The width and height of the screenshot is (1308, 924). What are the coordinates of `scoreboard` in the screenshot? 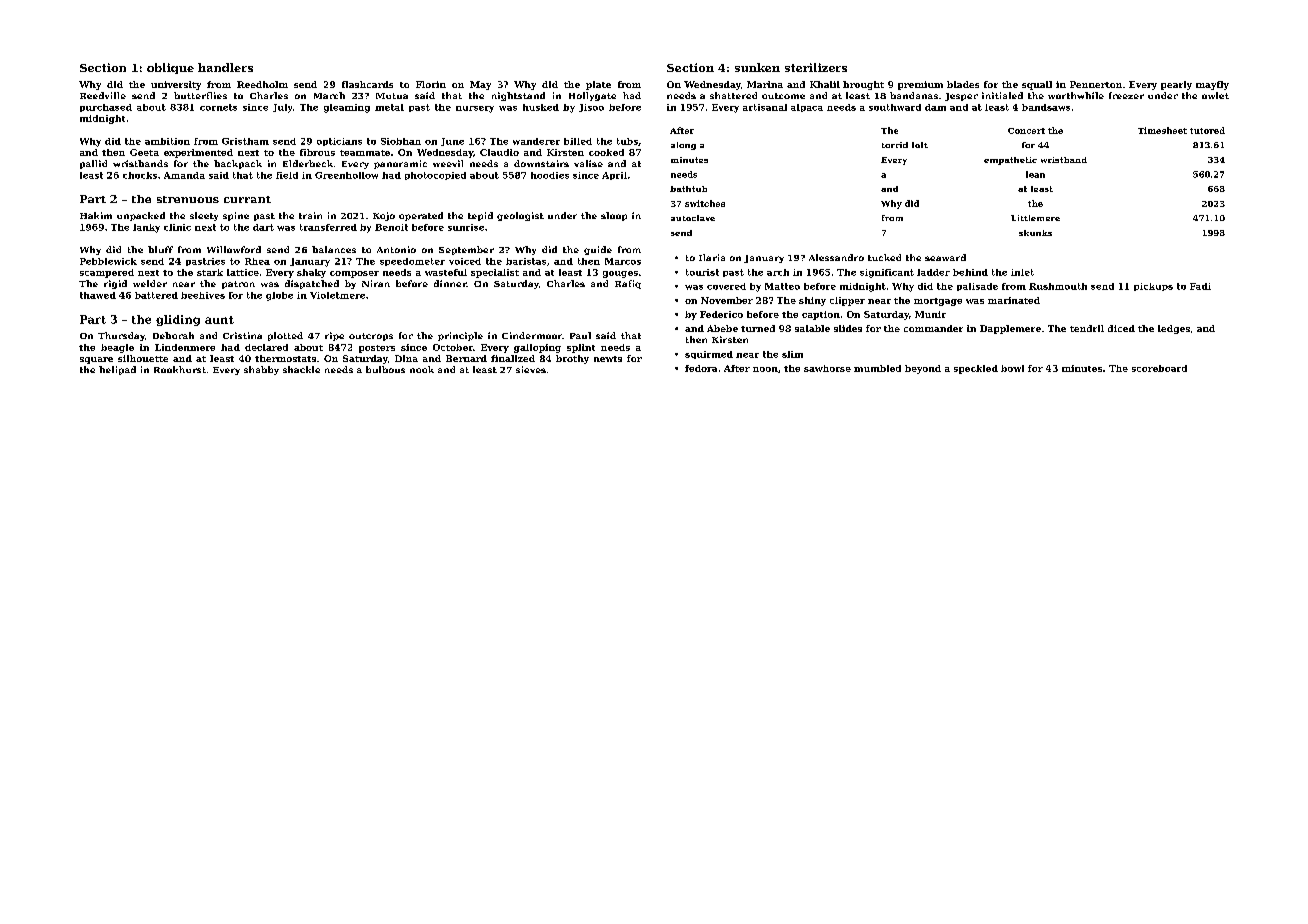 It's located at (1159, 368).
